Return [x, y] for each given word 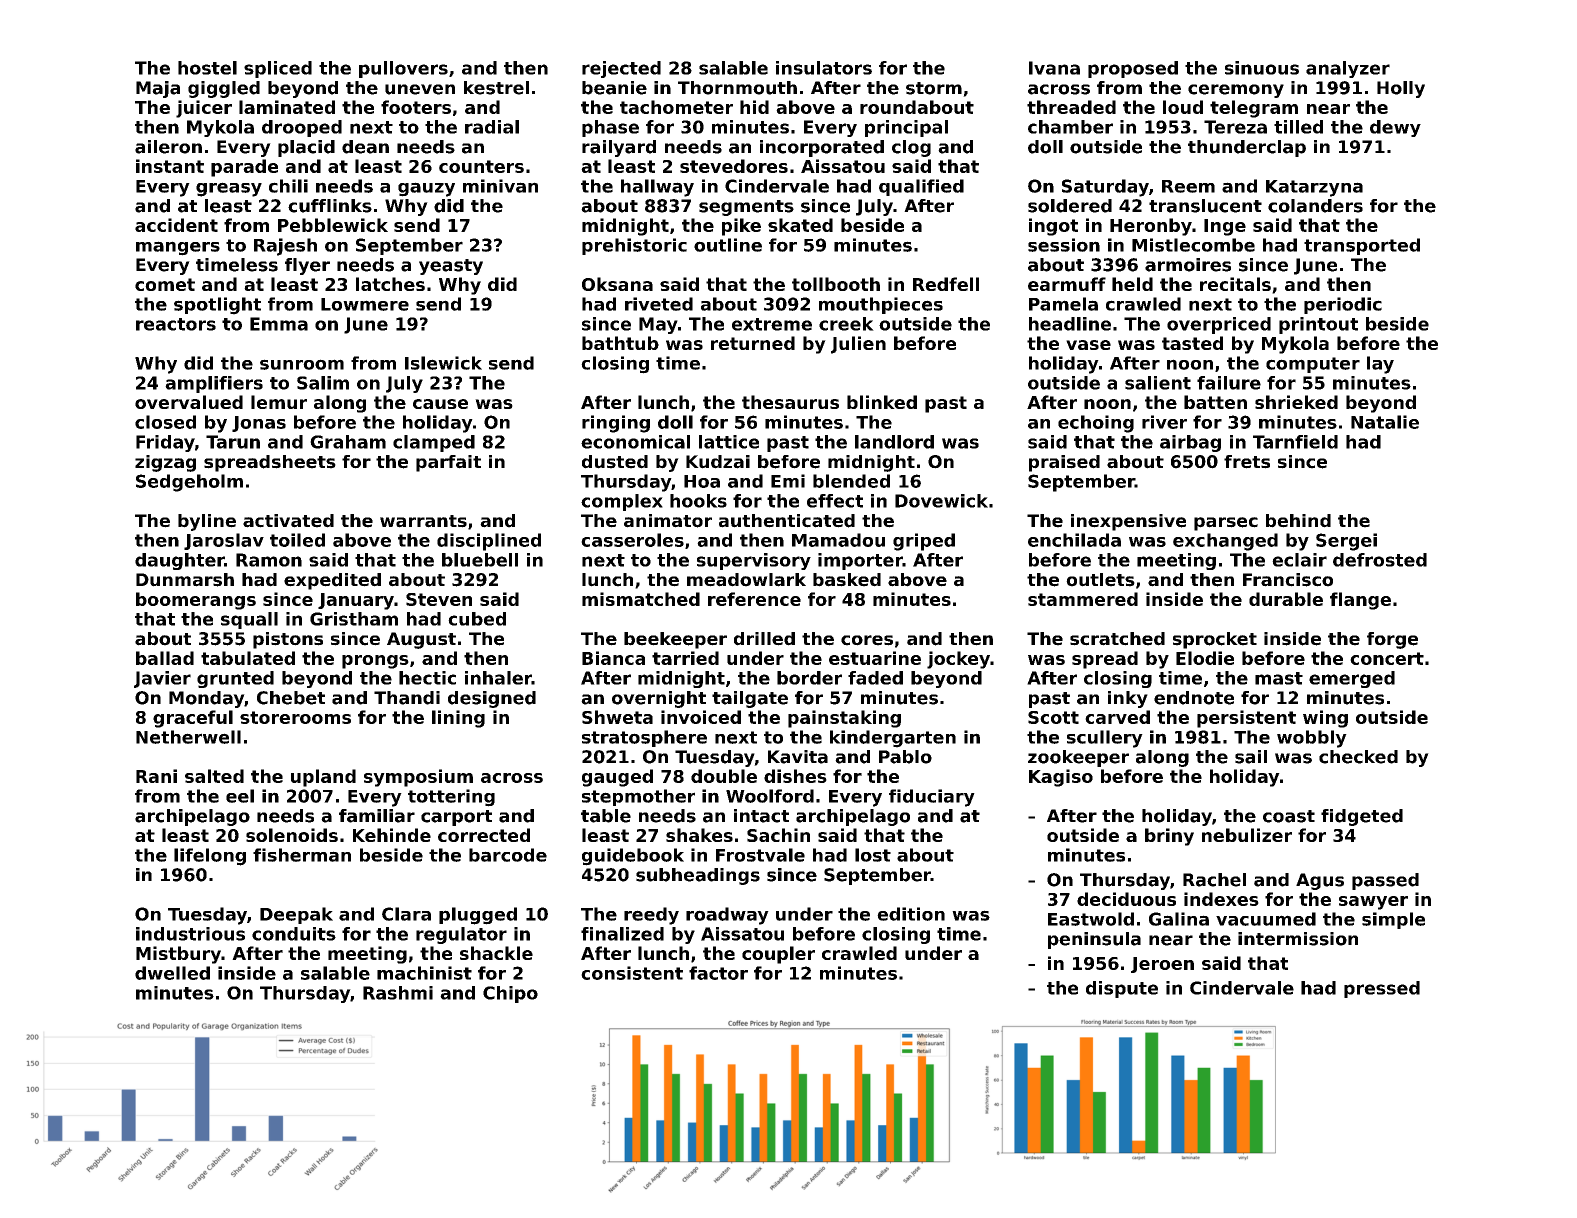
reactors [176, 324]
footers [416, 107]
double [724, 776]
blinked [882, 402]
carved [1117, 717]
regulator [461, 935]
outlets [1100, 580]
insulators [824, 68]
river [1164, 422]
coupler [778, 955]
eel [240, 796]
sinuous [1262, 68]
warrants [423, 521]
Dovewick [941, 501]
